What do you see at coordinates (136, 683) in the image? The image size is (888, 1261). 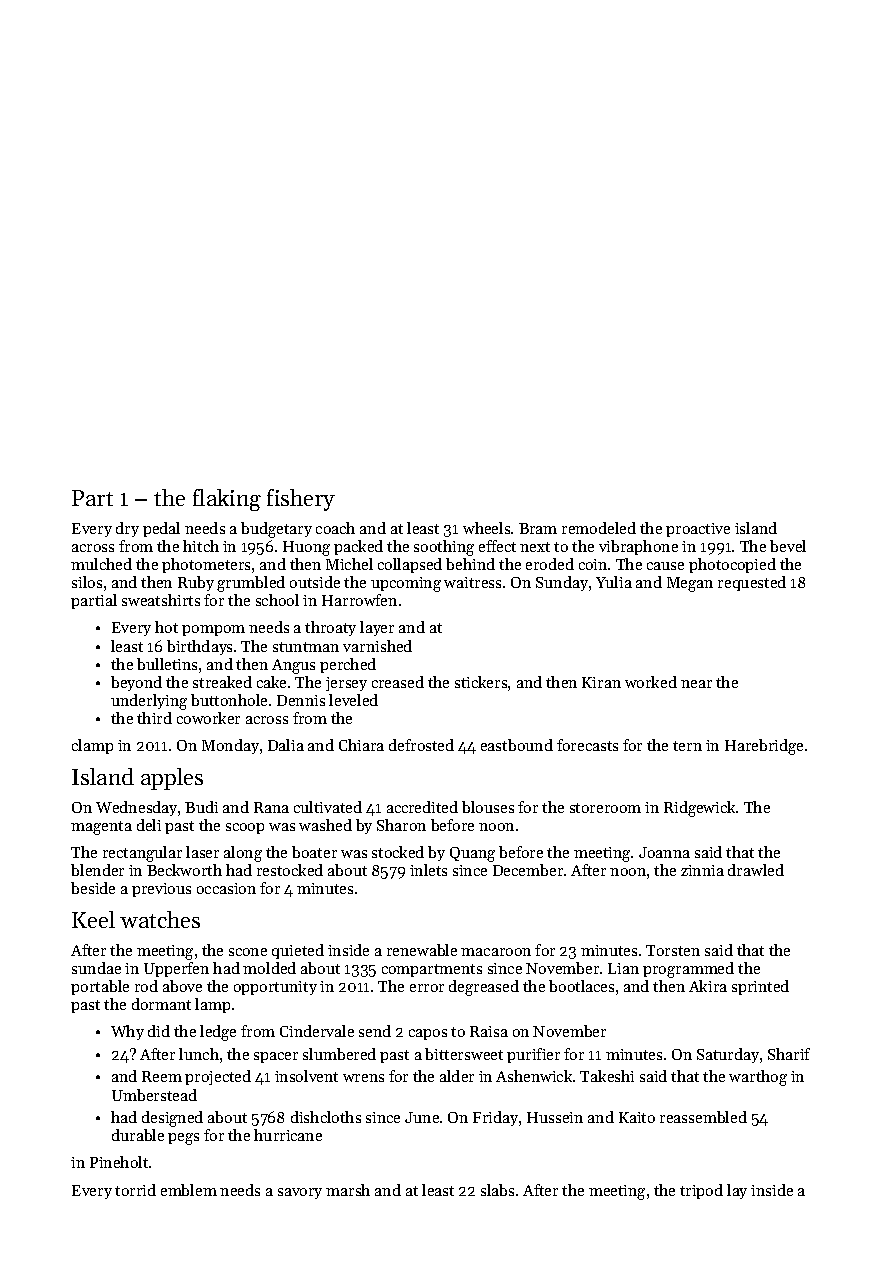 I see `beyond` at bounding box center [136, 683].
